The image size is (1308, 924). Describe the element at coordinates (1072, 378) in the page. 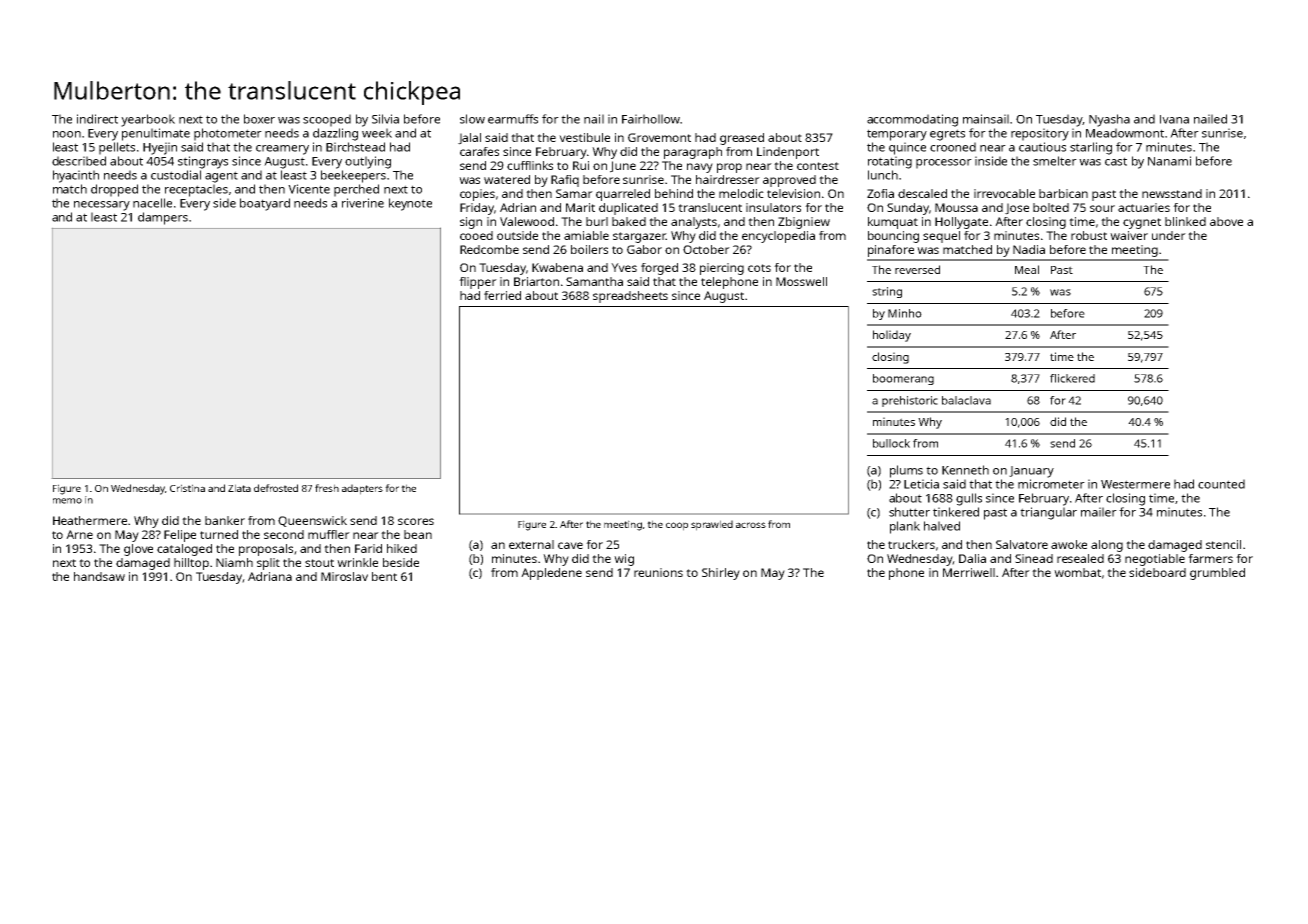

I see `flickered` at that location.
